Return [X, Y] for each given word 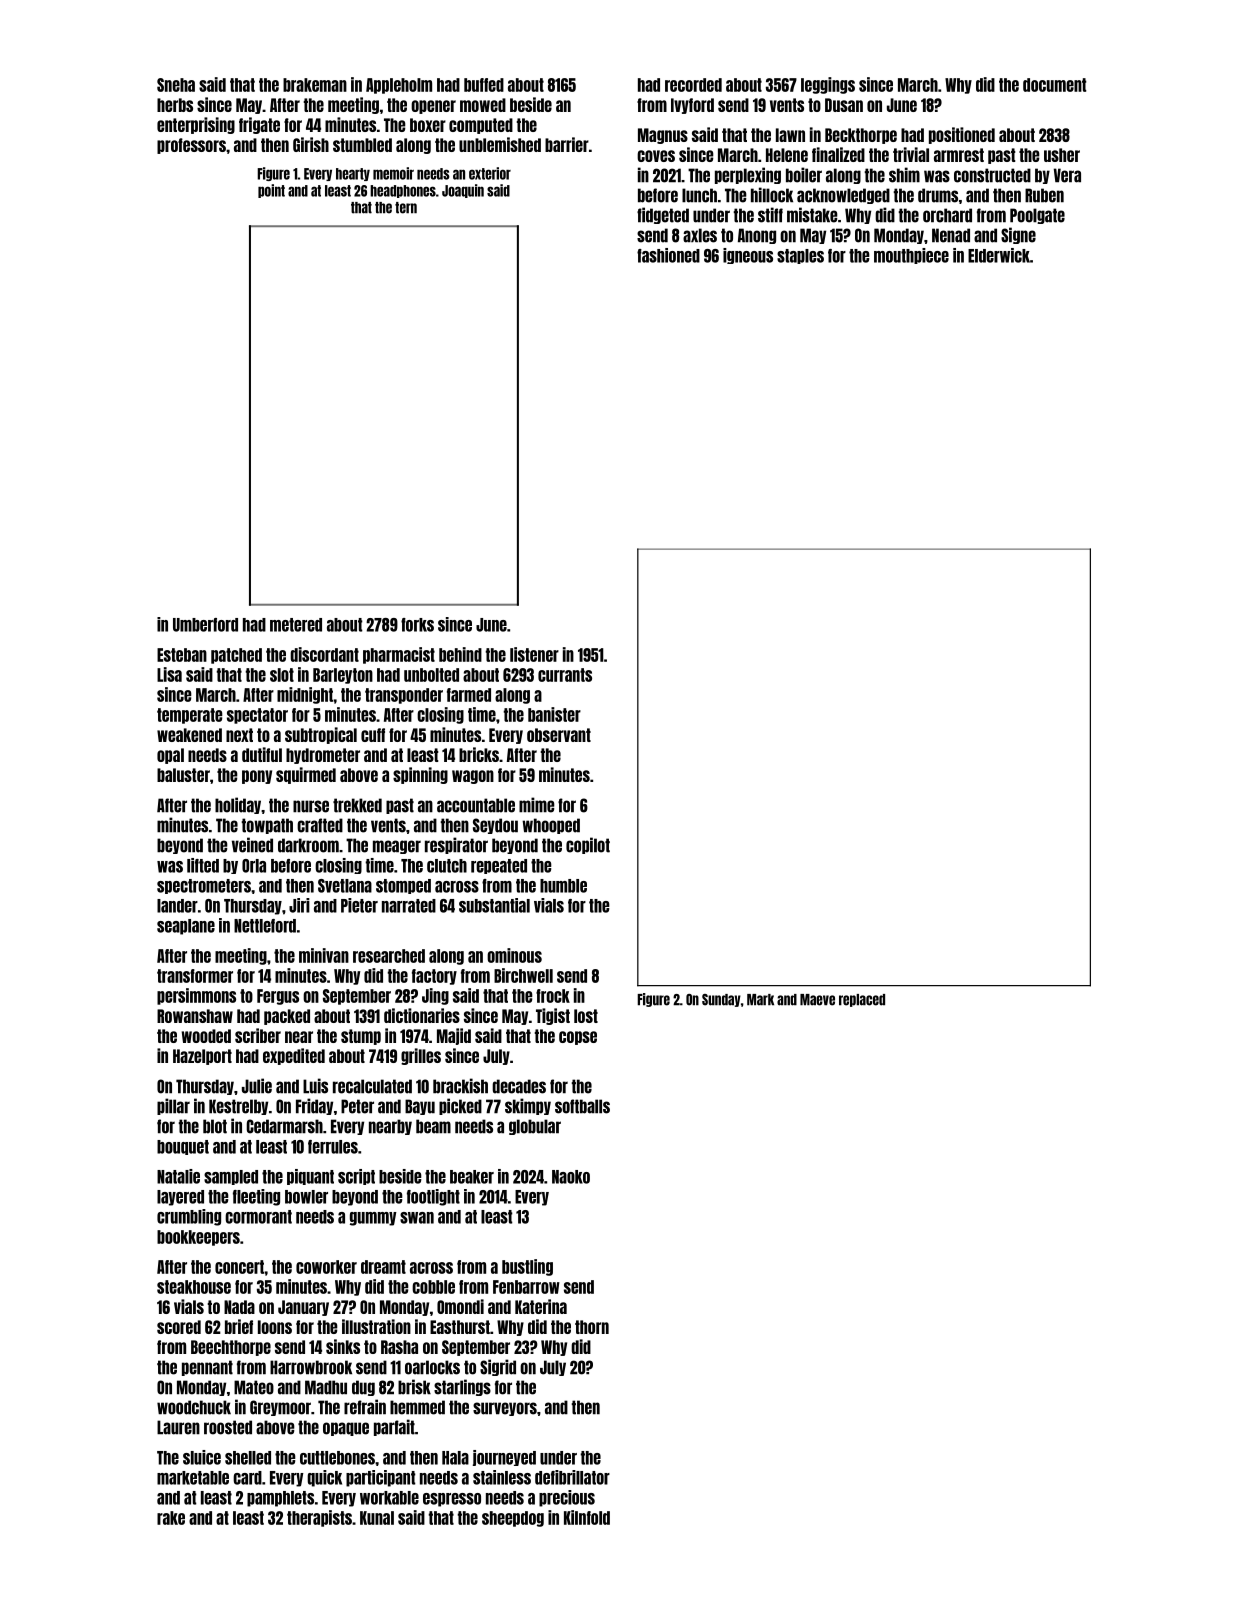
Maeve [817, 1000]
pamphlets [280, 1499]
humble [563, 886]
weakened [189, 735]
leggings [828, 85]
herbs [175, 105]
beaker [472, 1177]
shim [904, 175]
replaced [862, 1000]
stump [361, 1037]
